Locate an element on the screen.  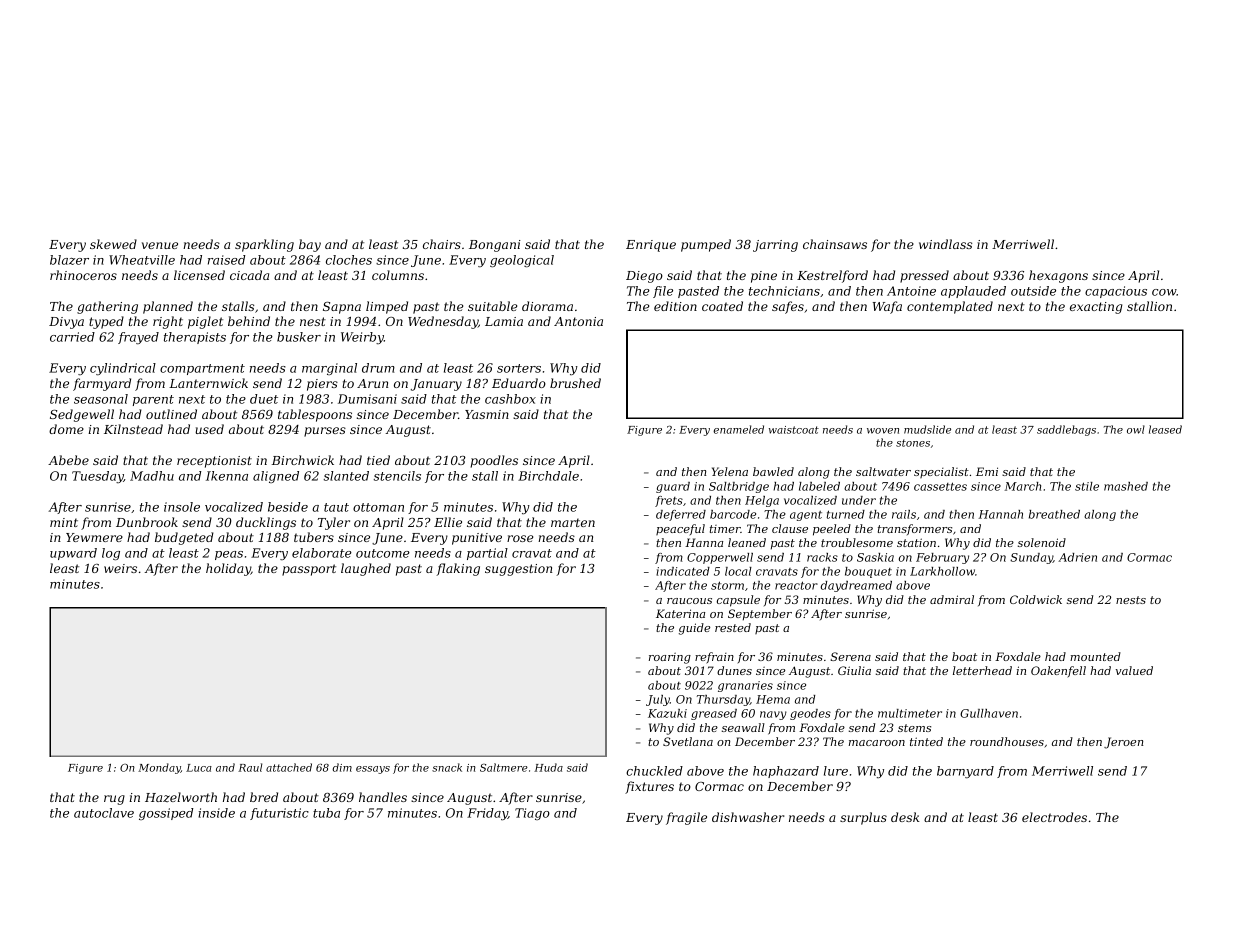
blazer is located at coordinates (69, 260).
